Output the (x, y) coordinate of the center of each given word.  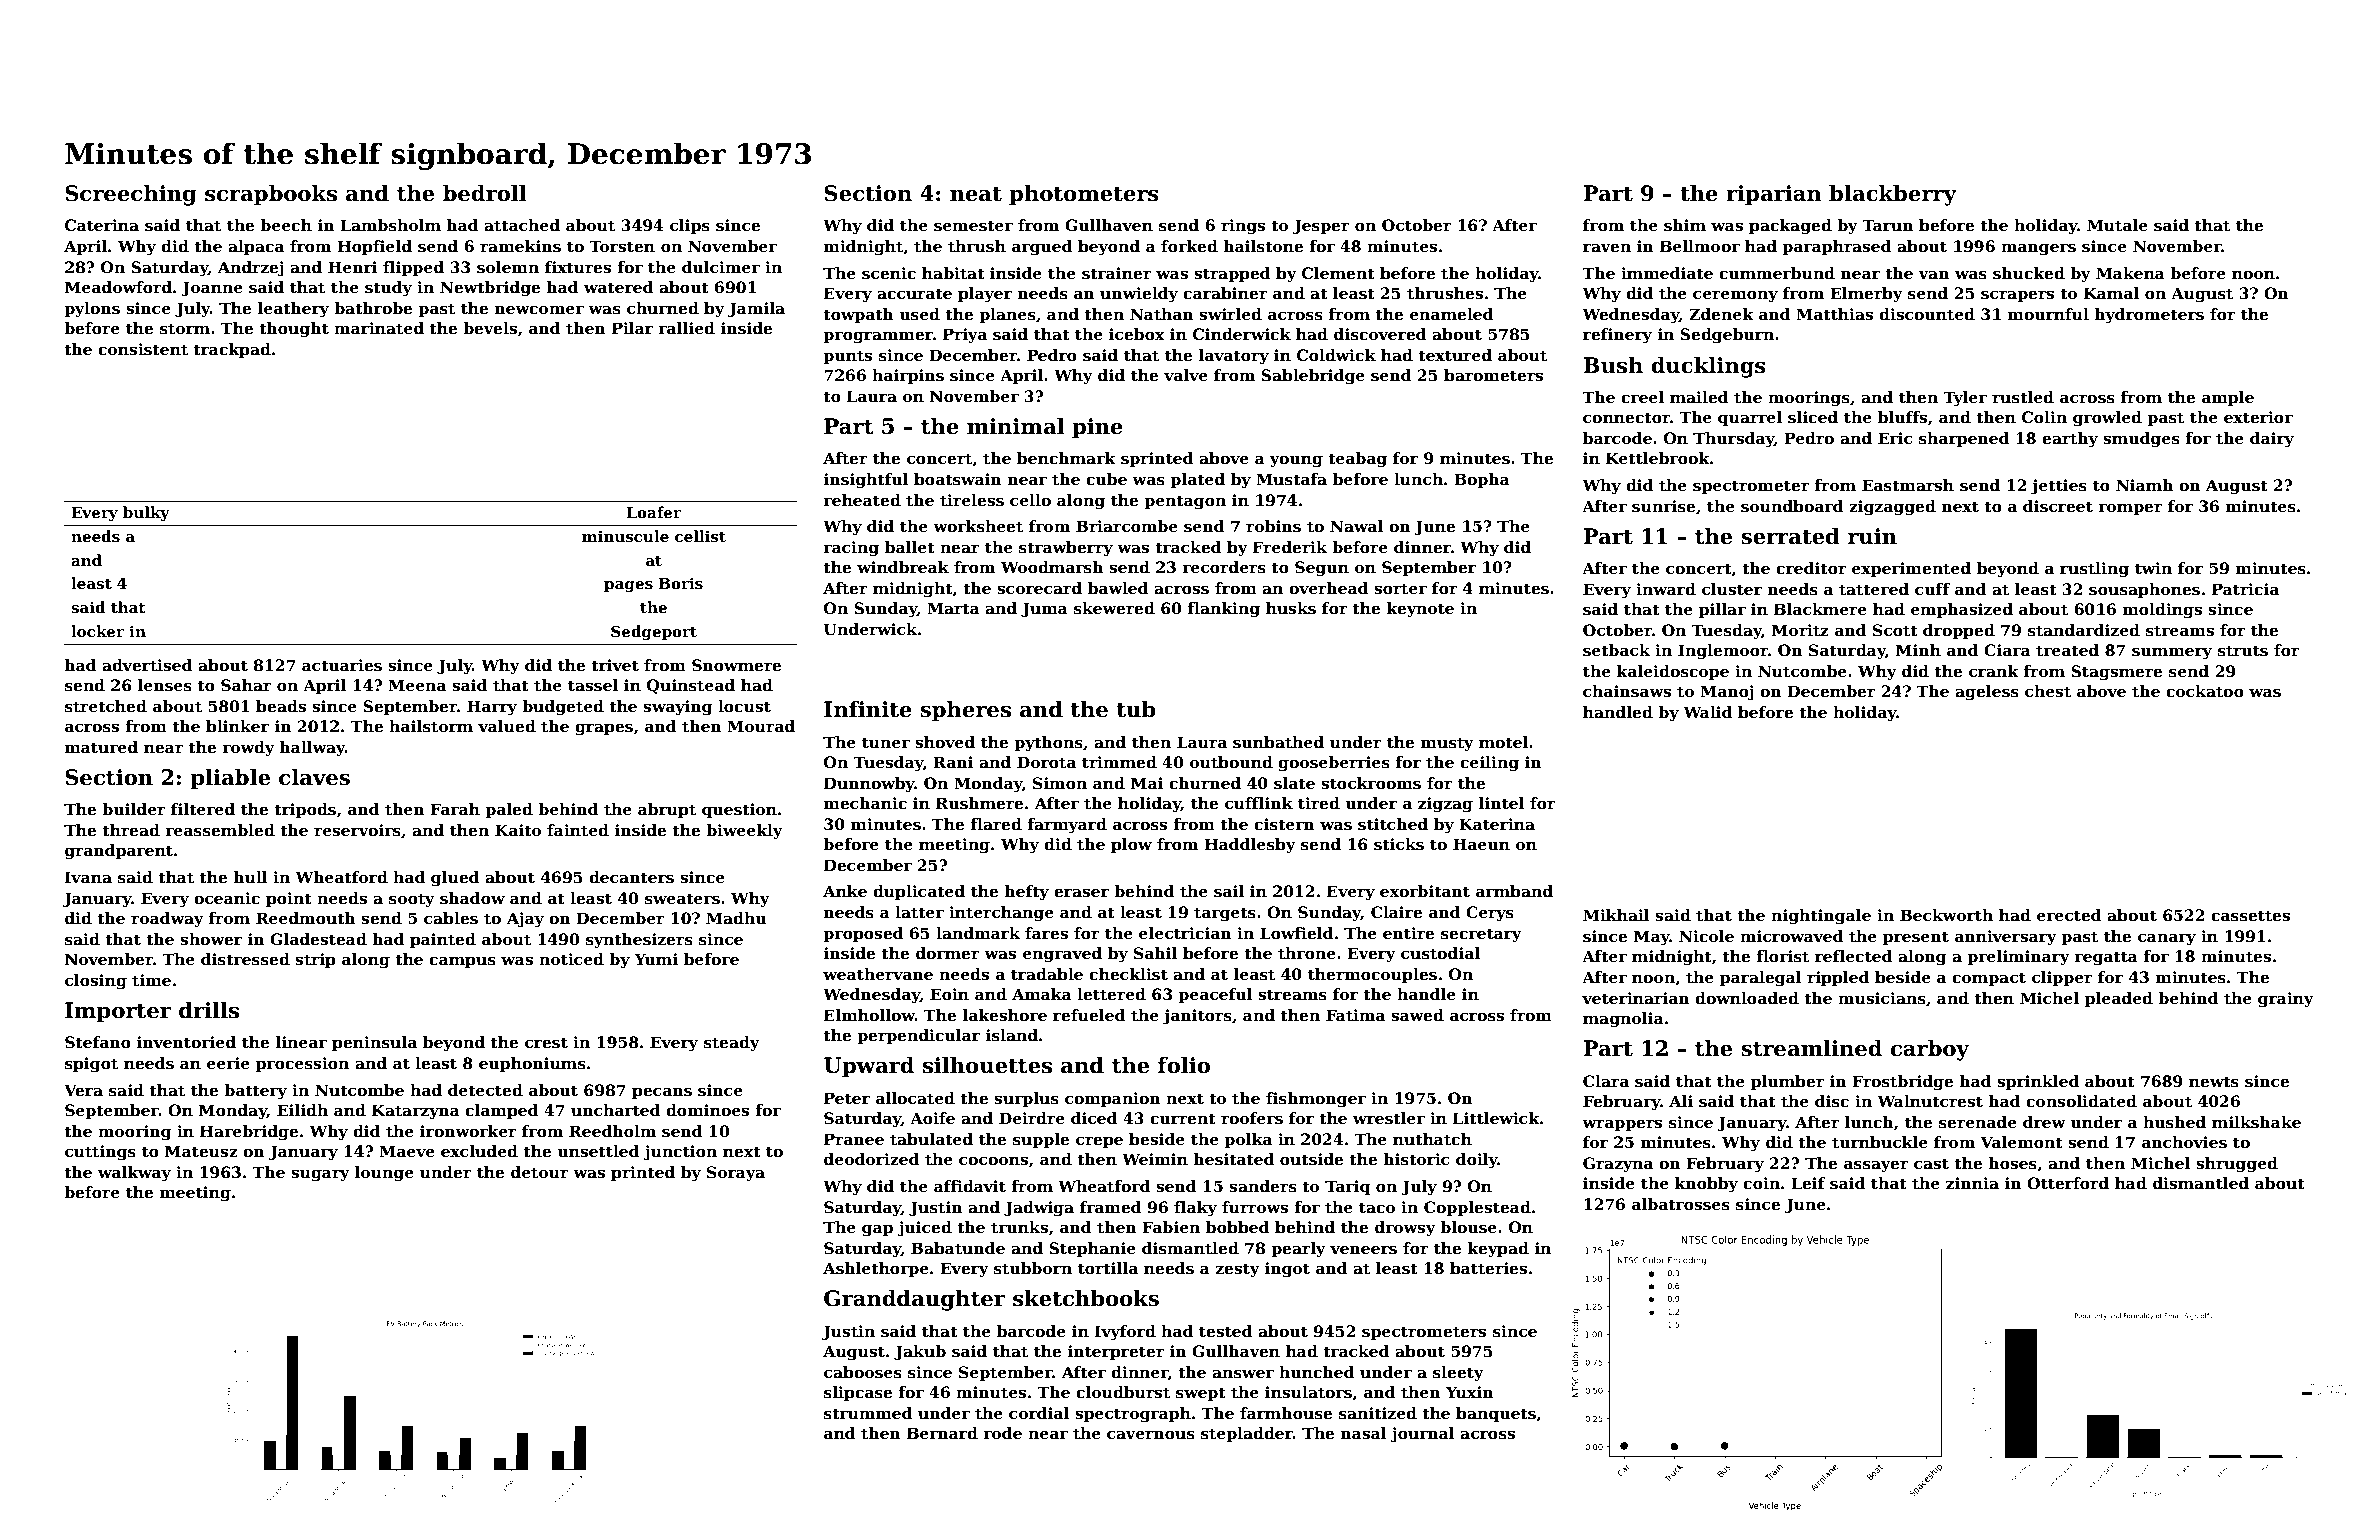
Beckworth (1946, 915)
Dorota (1046, 762)
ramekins (520, 246)
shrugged (2237, 1165)
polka (1248, 1140)
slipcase (858, 1393)
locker (97, 631)
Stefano (98, 1042)
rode (1002, 1433)
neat (976, 194)
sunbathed (1278, 742)
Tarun (1888, 225)
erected (2069, 915)
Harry (492, 708)
